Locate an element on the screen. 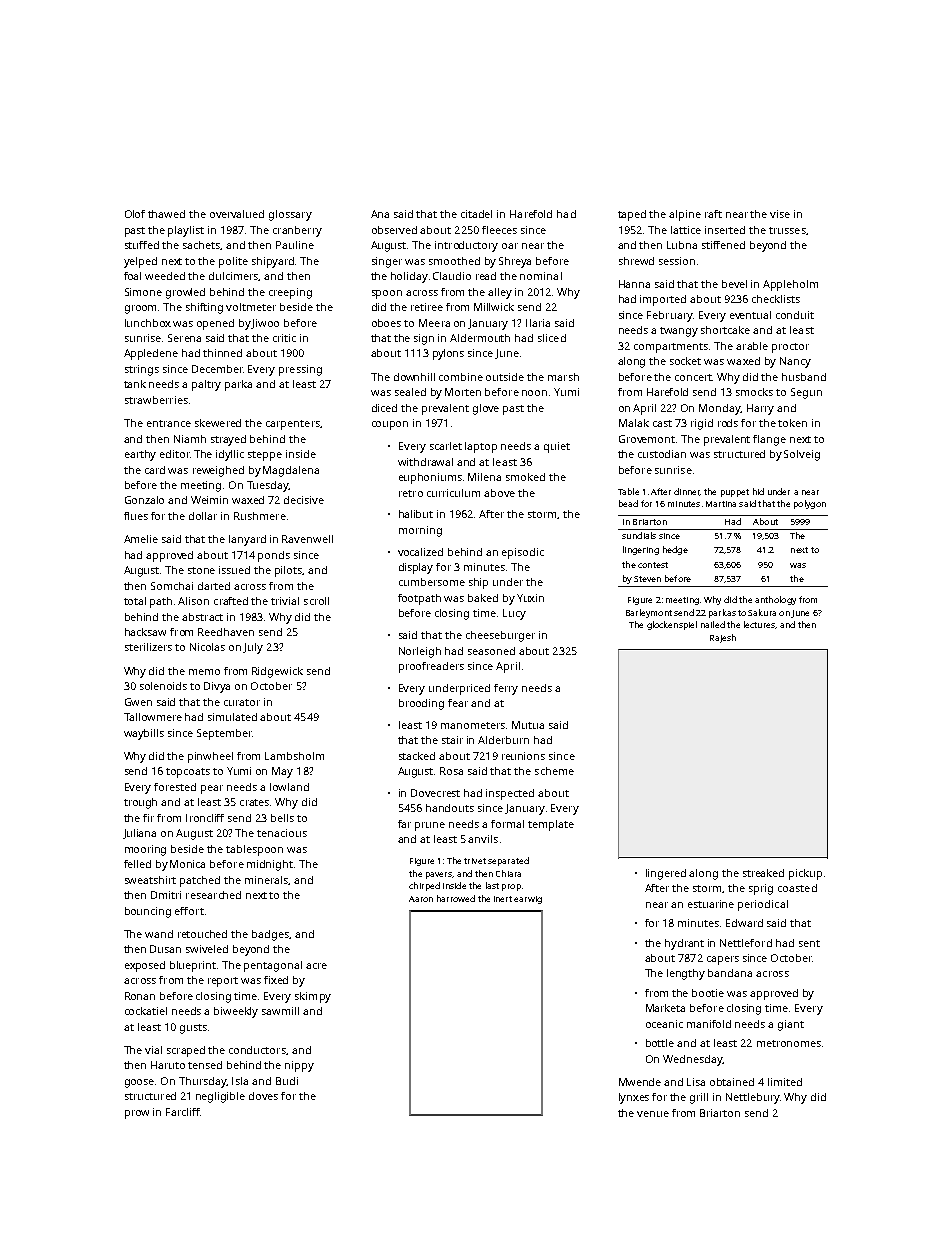  lynxes is located at coordinates (634, 1098).
